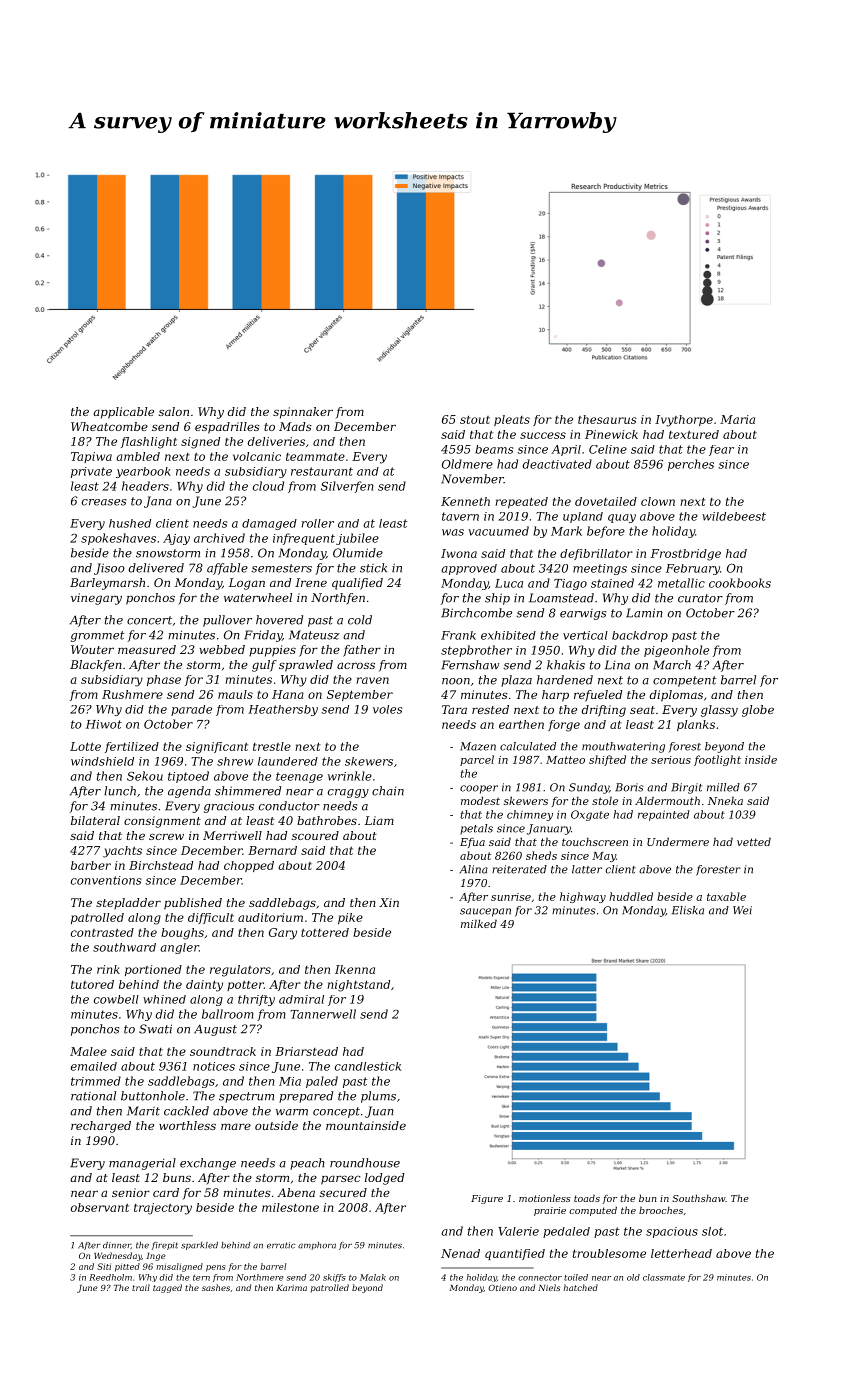 The height and width of the screenshot is (1400, 849). Describe the element at coordinates (676, 651) in the screenshot. I see `pigeonhole` at that location.
